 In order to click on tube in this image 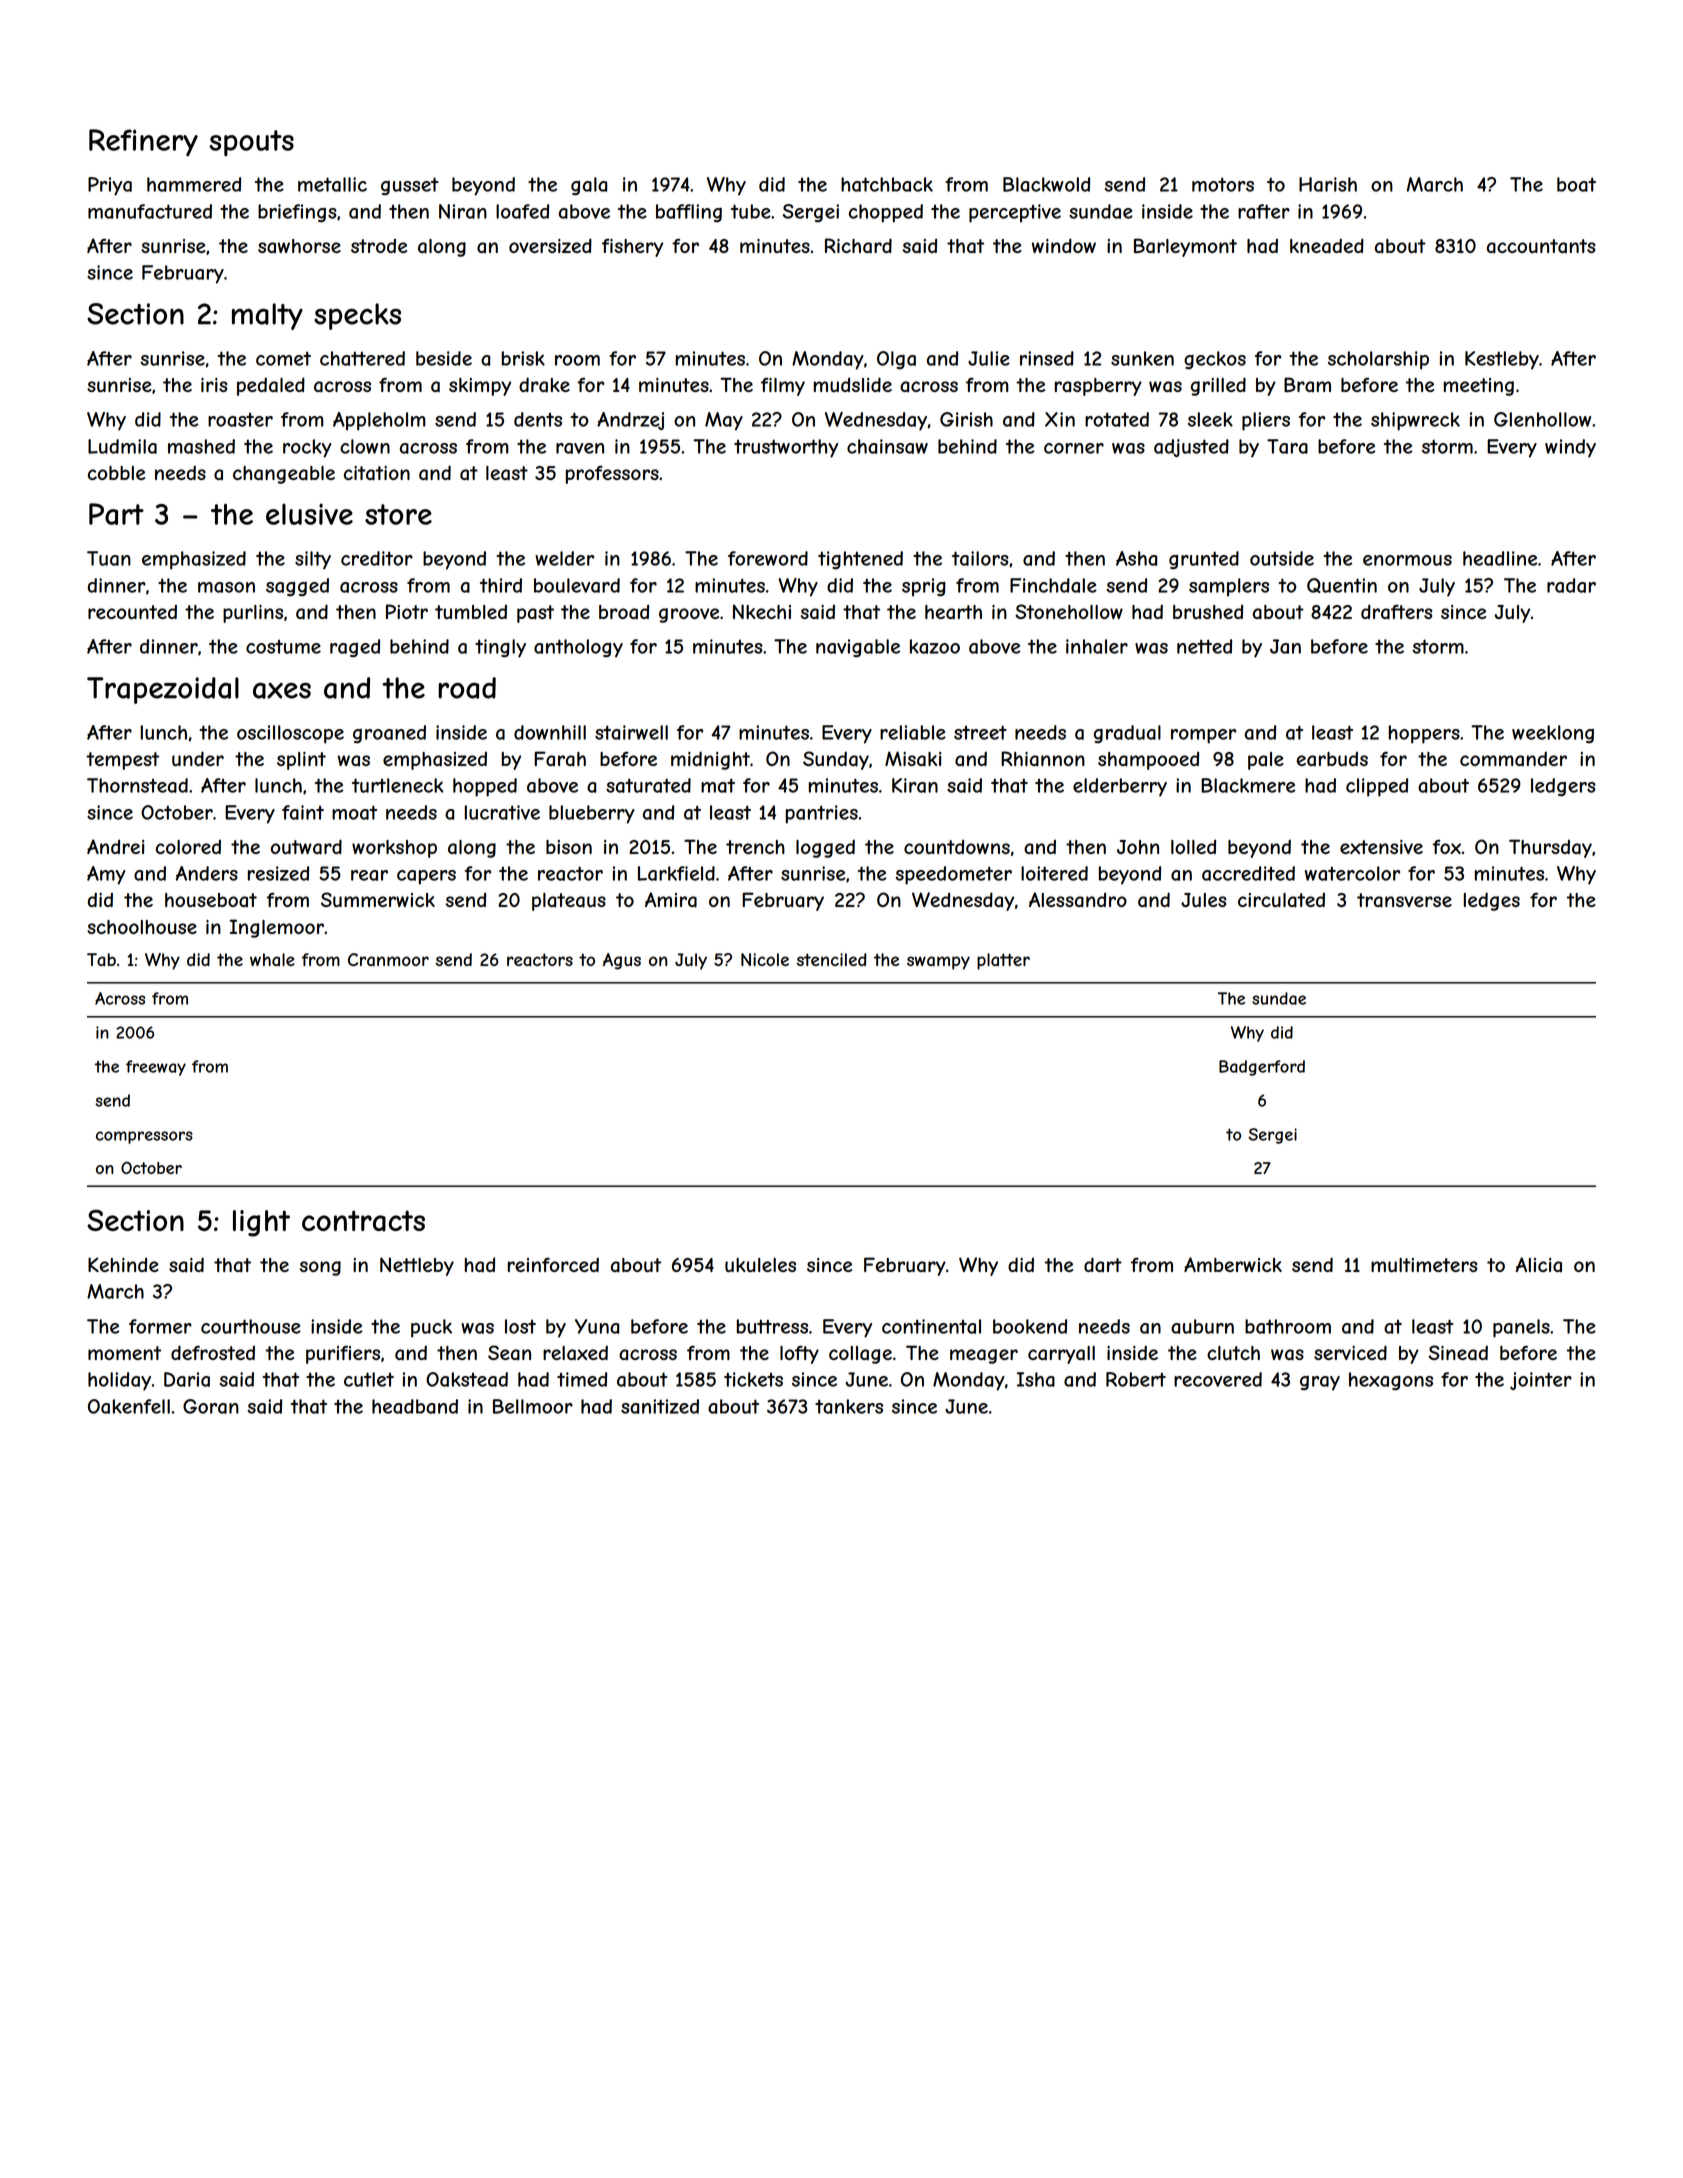, I will do `click(751, 211)`.
